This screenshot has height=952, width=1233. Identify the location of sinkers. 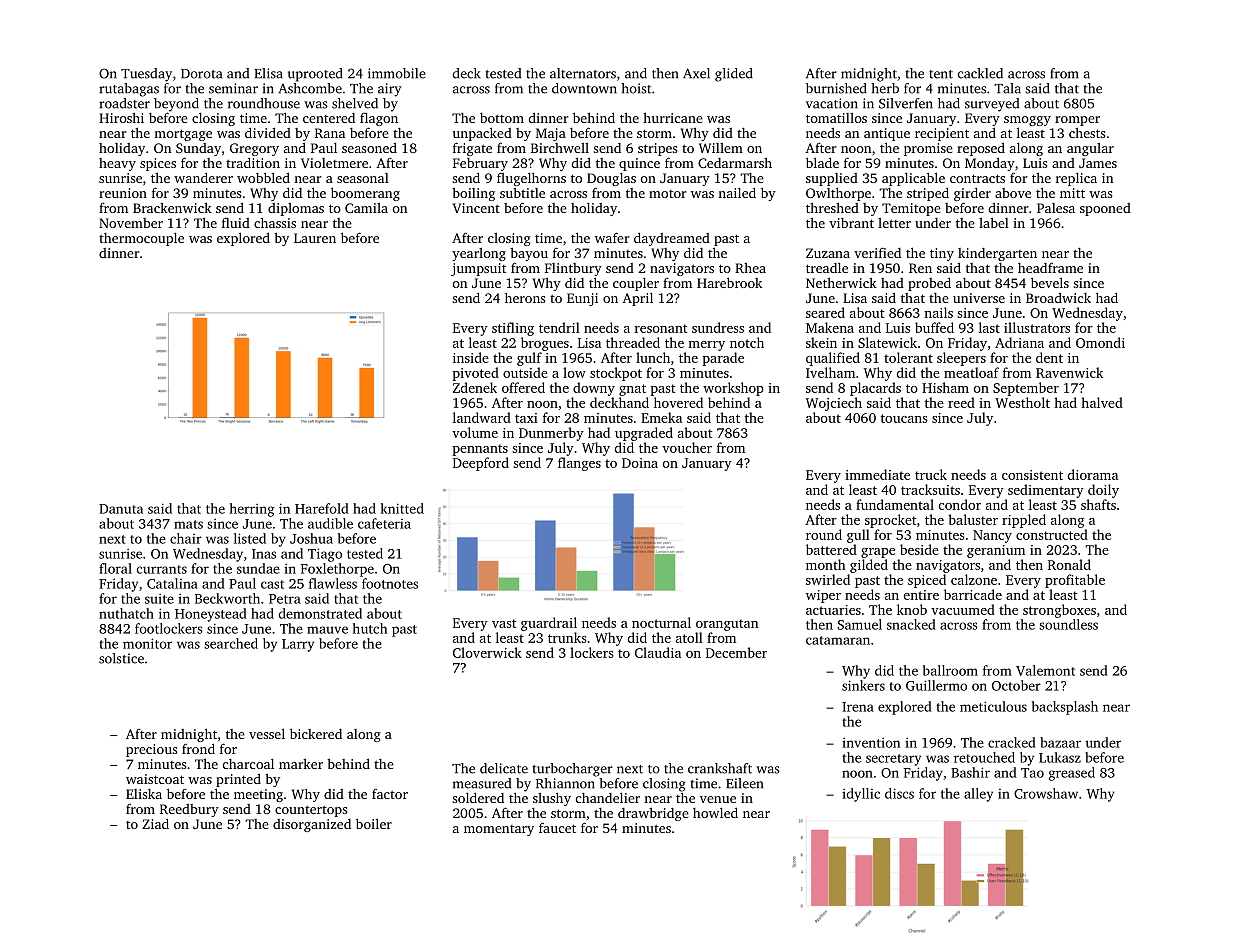
(863, 685).
